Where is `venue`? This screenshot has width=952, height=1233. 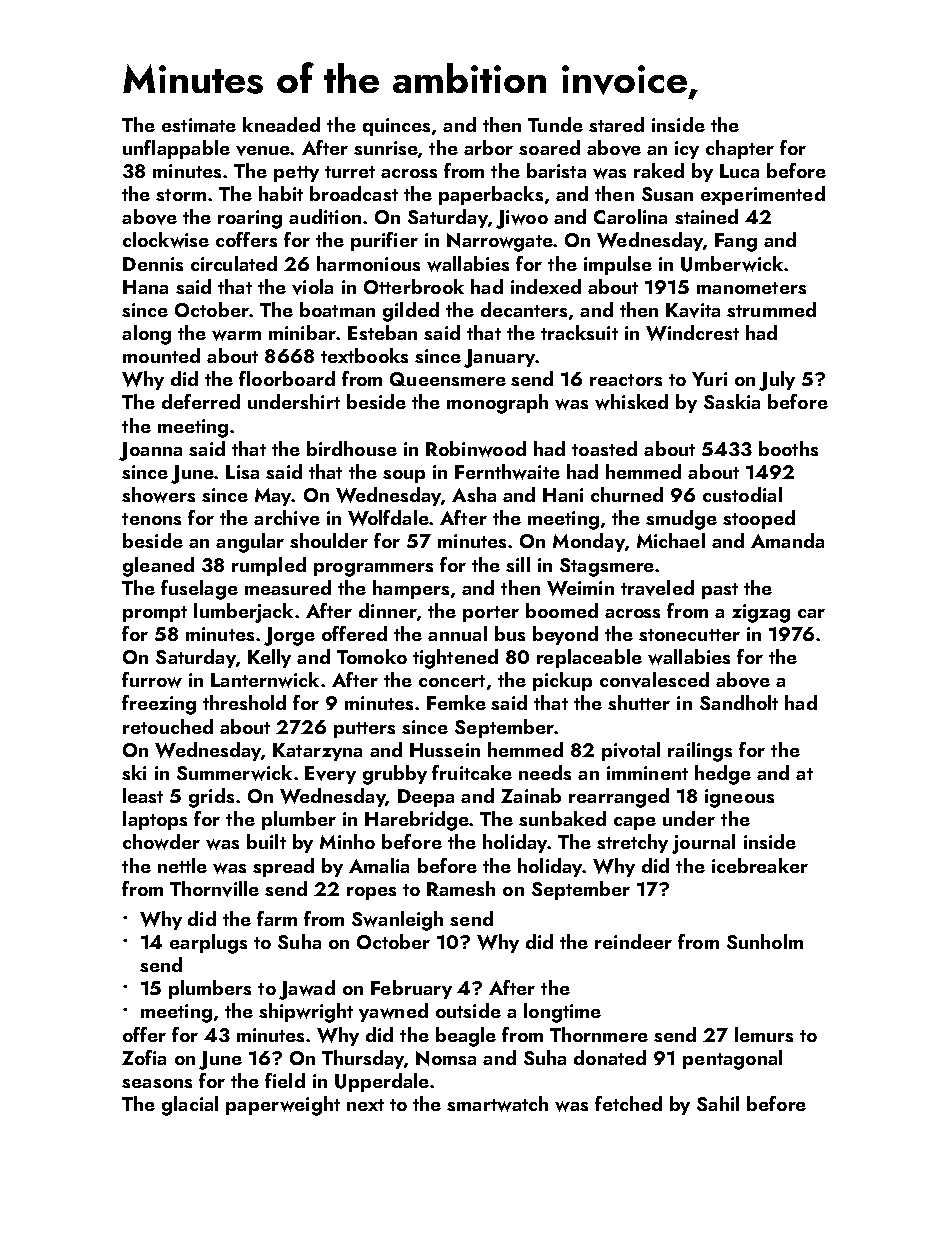
venue is located at coordinates (263, 151).
